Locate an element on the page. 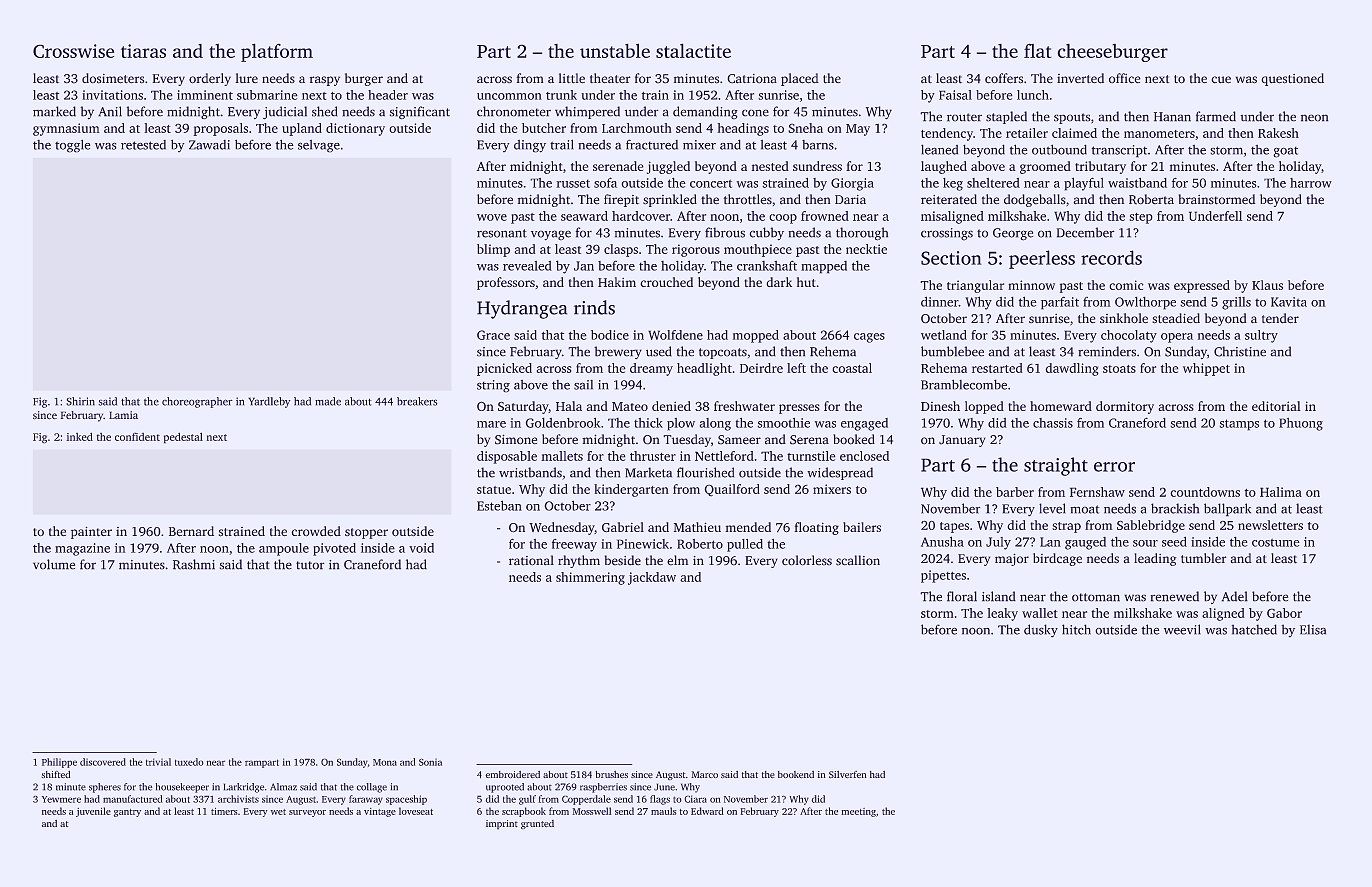 The width and height of the document is (1372, 887). gymnasium is located at coordinates (66, 129).
